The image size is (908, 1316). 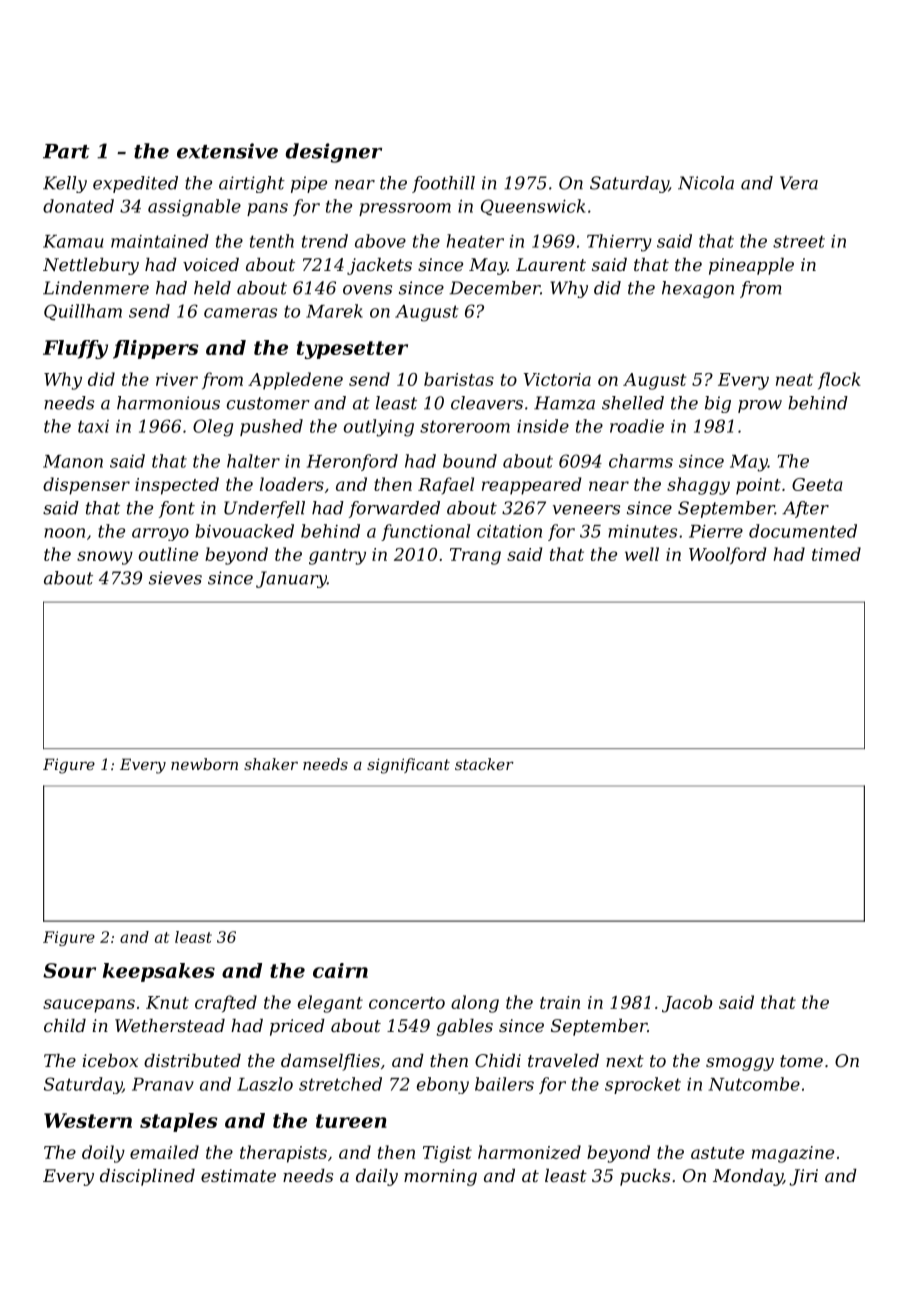 What do you see at coordinates (687, 1004) in the screenshot?
I see `Jacob` at bounding box center [687, 1004].
